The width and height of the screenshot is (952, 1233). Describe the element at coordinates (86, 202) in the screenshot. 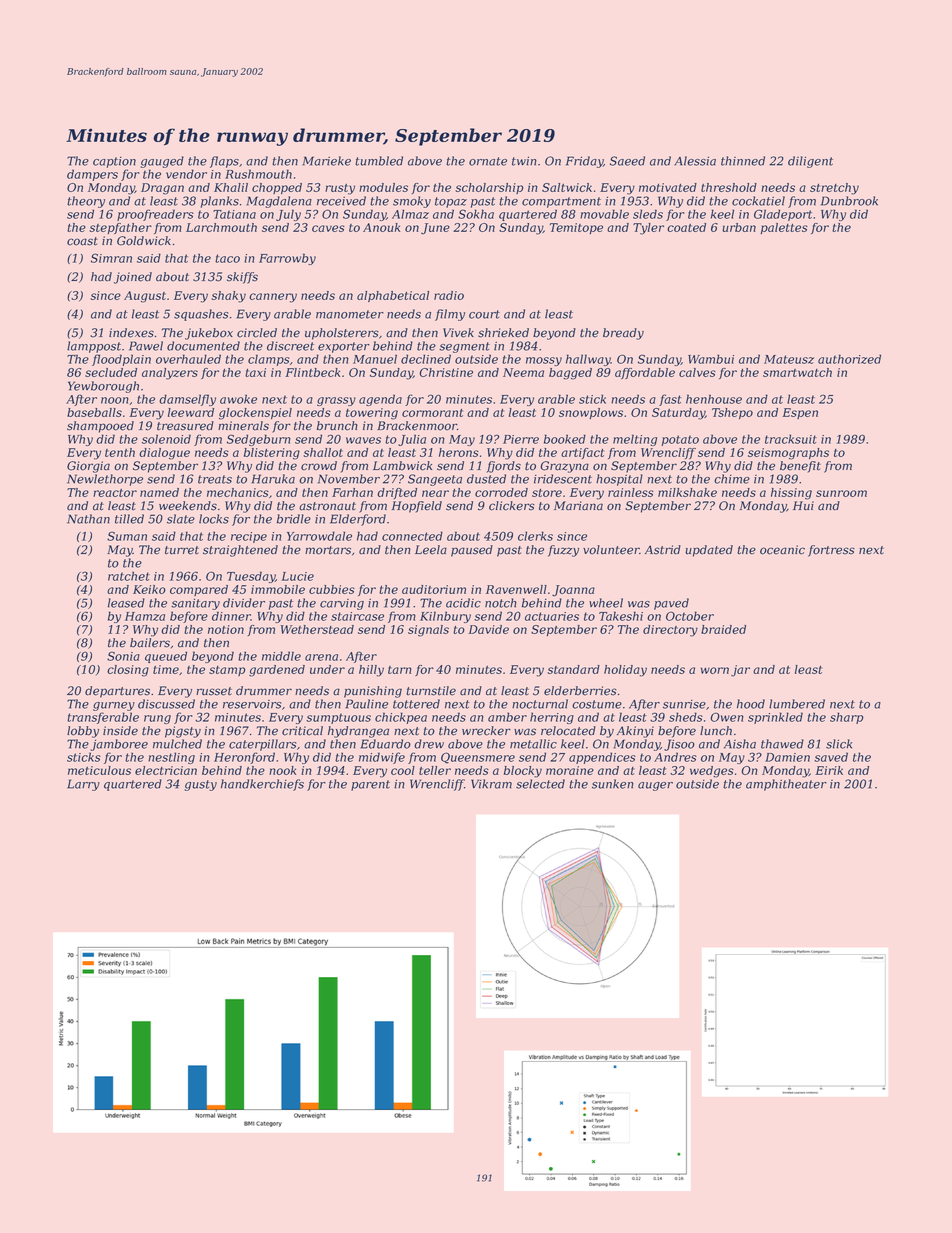

I see `theory` at that location.
